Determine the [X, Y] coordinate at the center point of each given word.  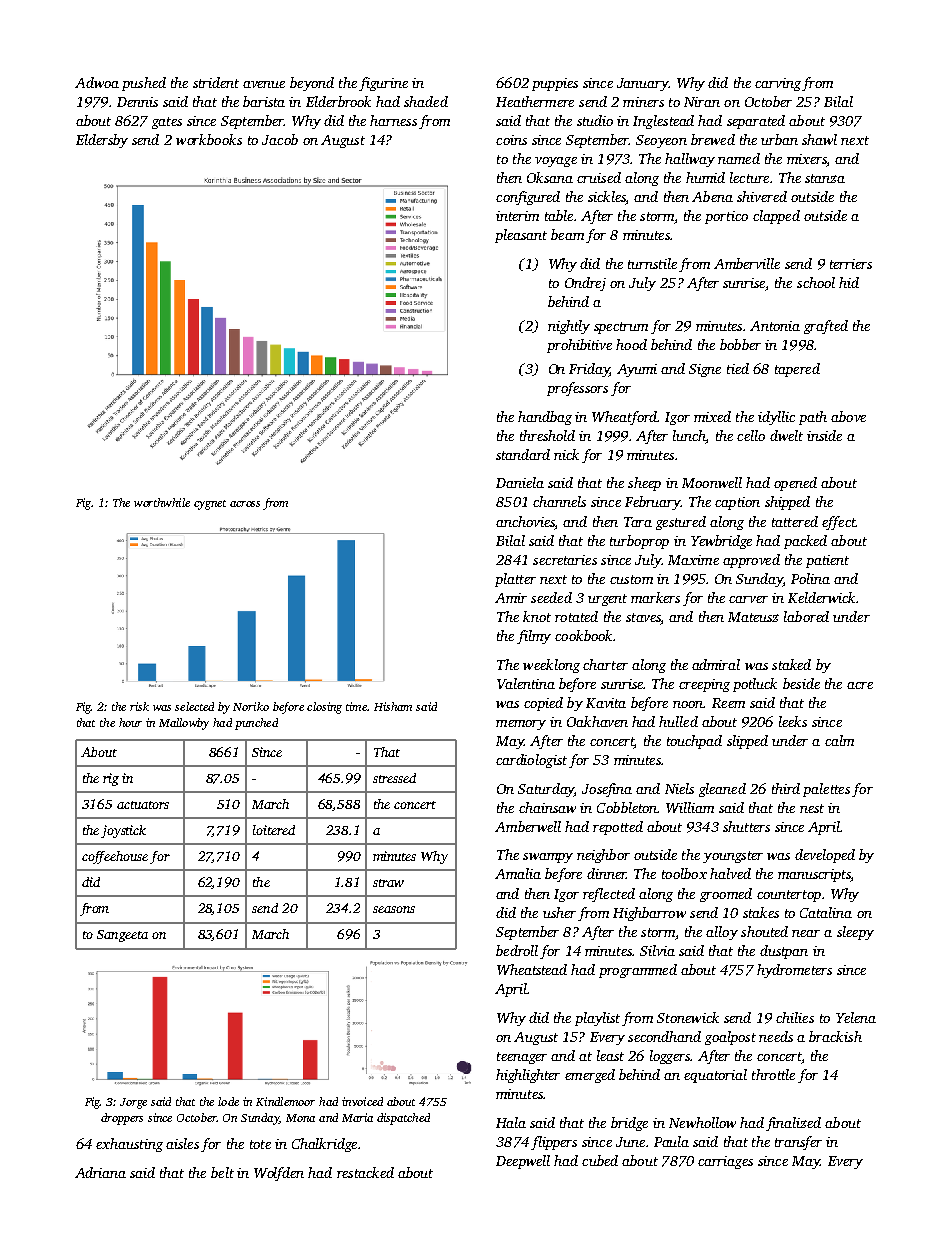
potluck [755, 685]
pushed [144, 84]
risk [139, 706]
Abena [712, 196]
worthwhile [162, 502]
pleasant [521, 236]
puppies [555, 84]
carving [778, 84]
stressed [394, 778]
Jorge [133, 1103]
